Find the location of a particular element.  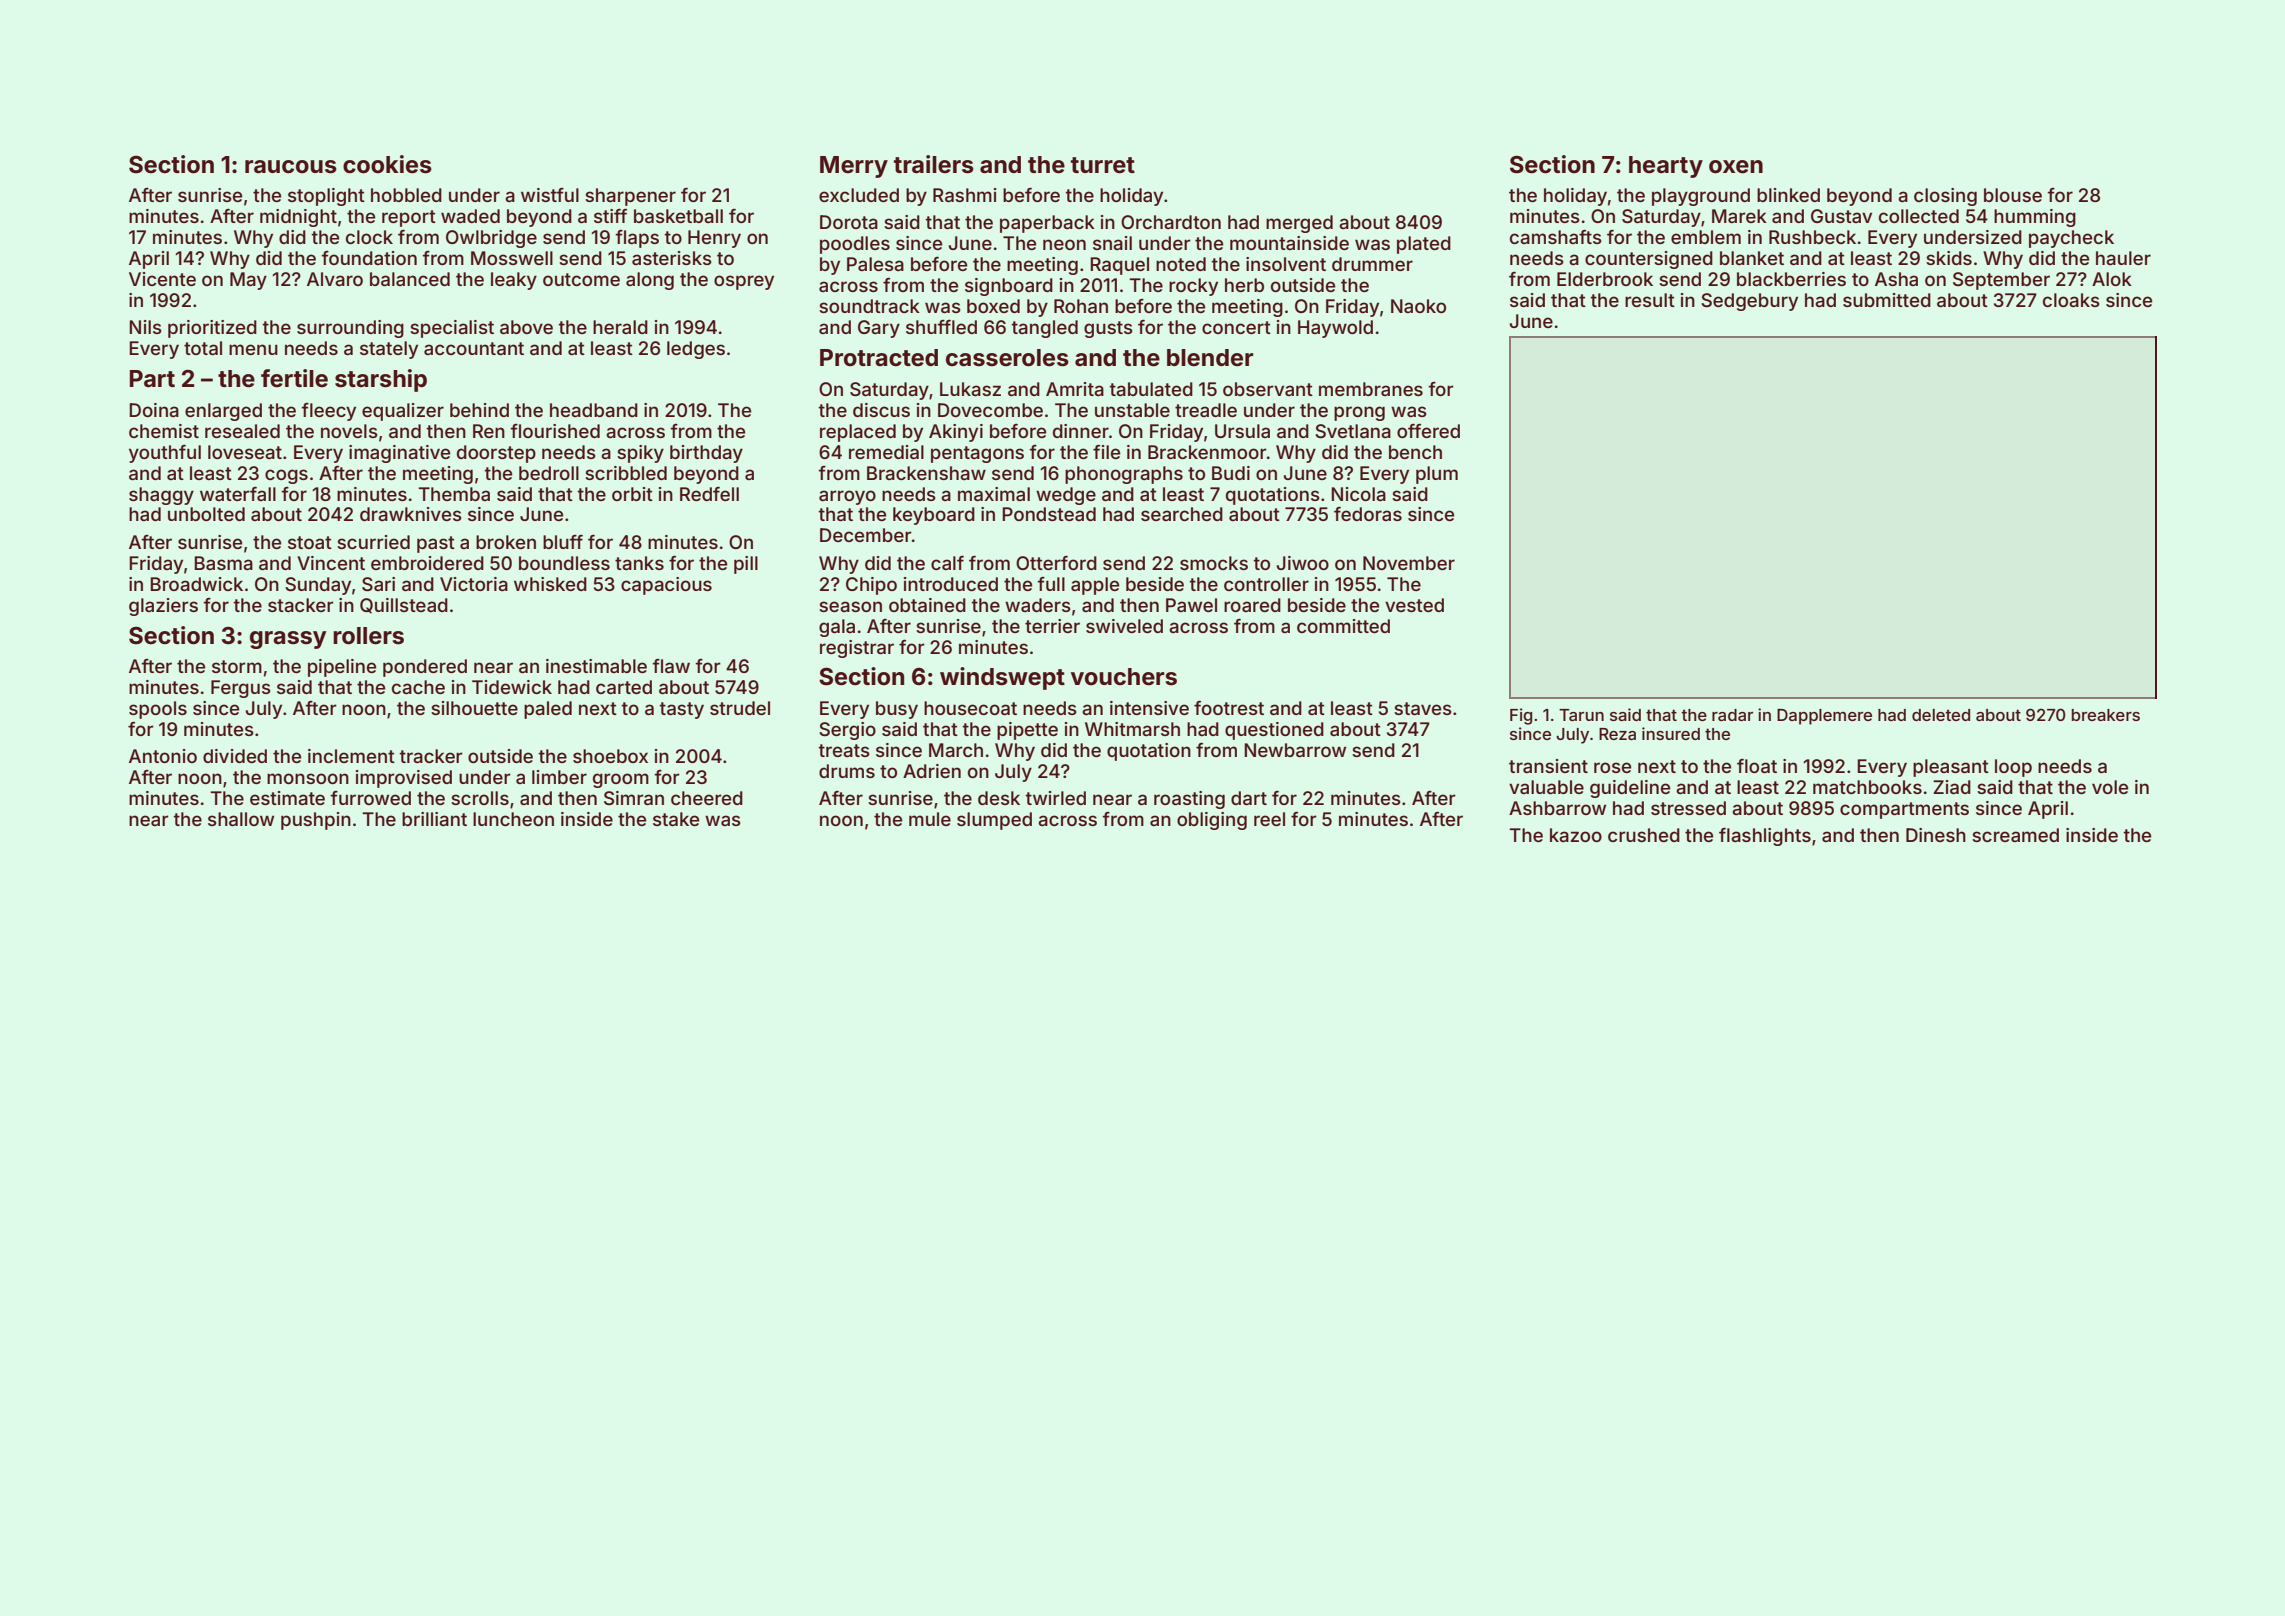

Haywold is located at coordinates (1335, 329).
